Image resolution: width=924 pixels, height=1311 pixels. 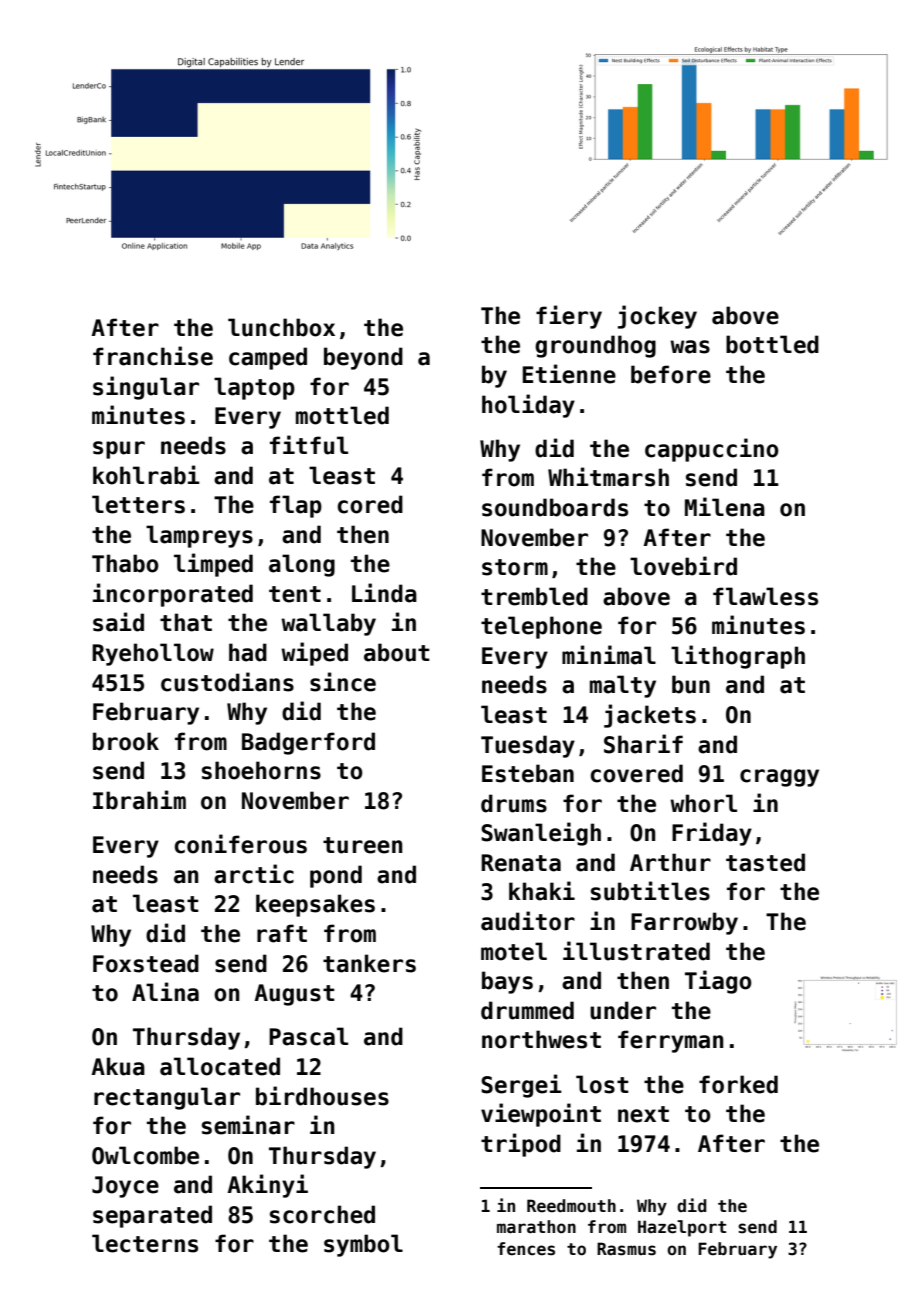 What do you see at coordinates (528, 406) in the screenshot?
I see `holiday` at bounding box center [528, 406].
